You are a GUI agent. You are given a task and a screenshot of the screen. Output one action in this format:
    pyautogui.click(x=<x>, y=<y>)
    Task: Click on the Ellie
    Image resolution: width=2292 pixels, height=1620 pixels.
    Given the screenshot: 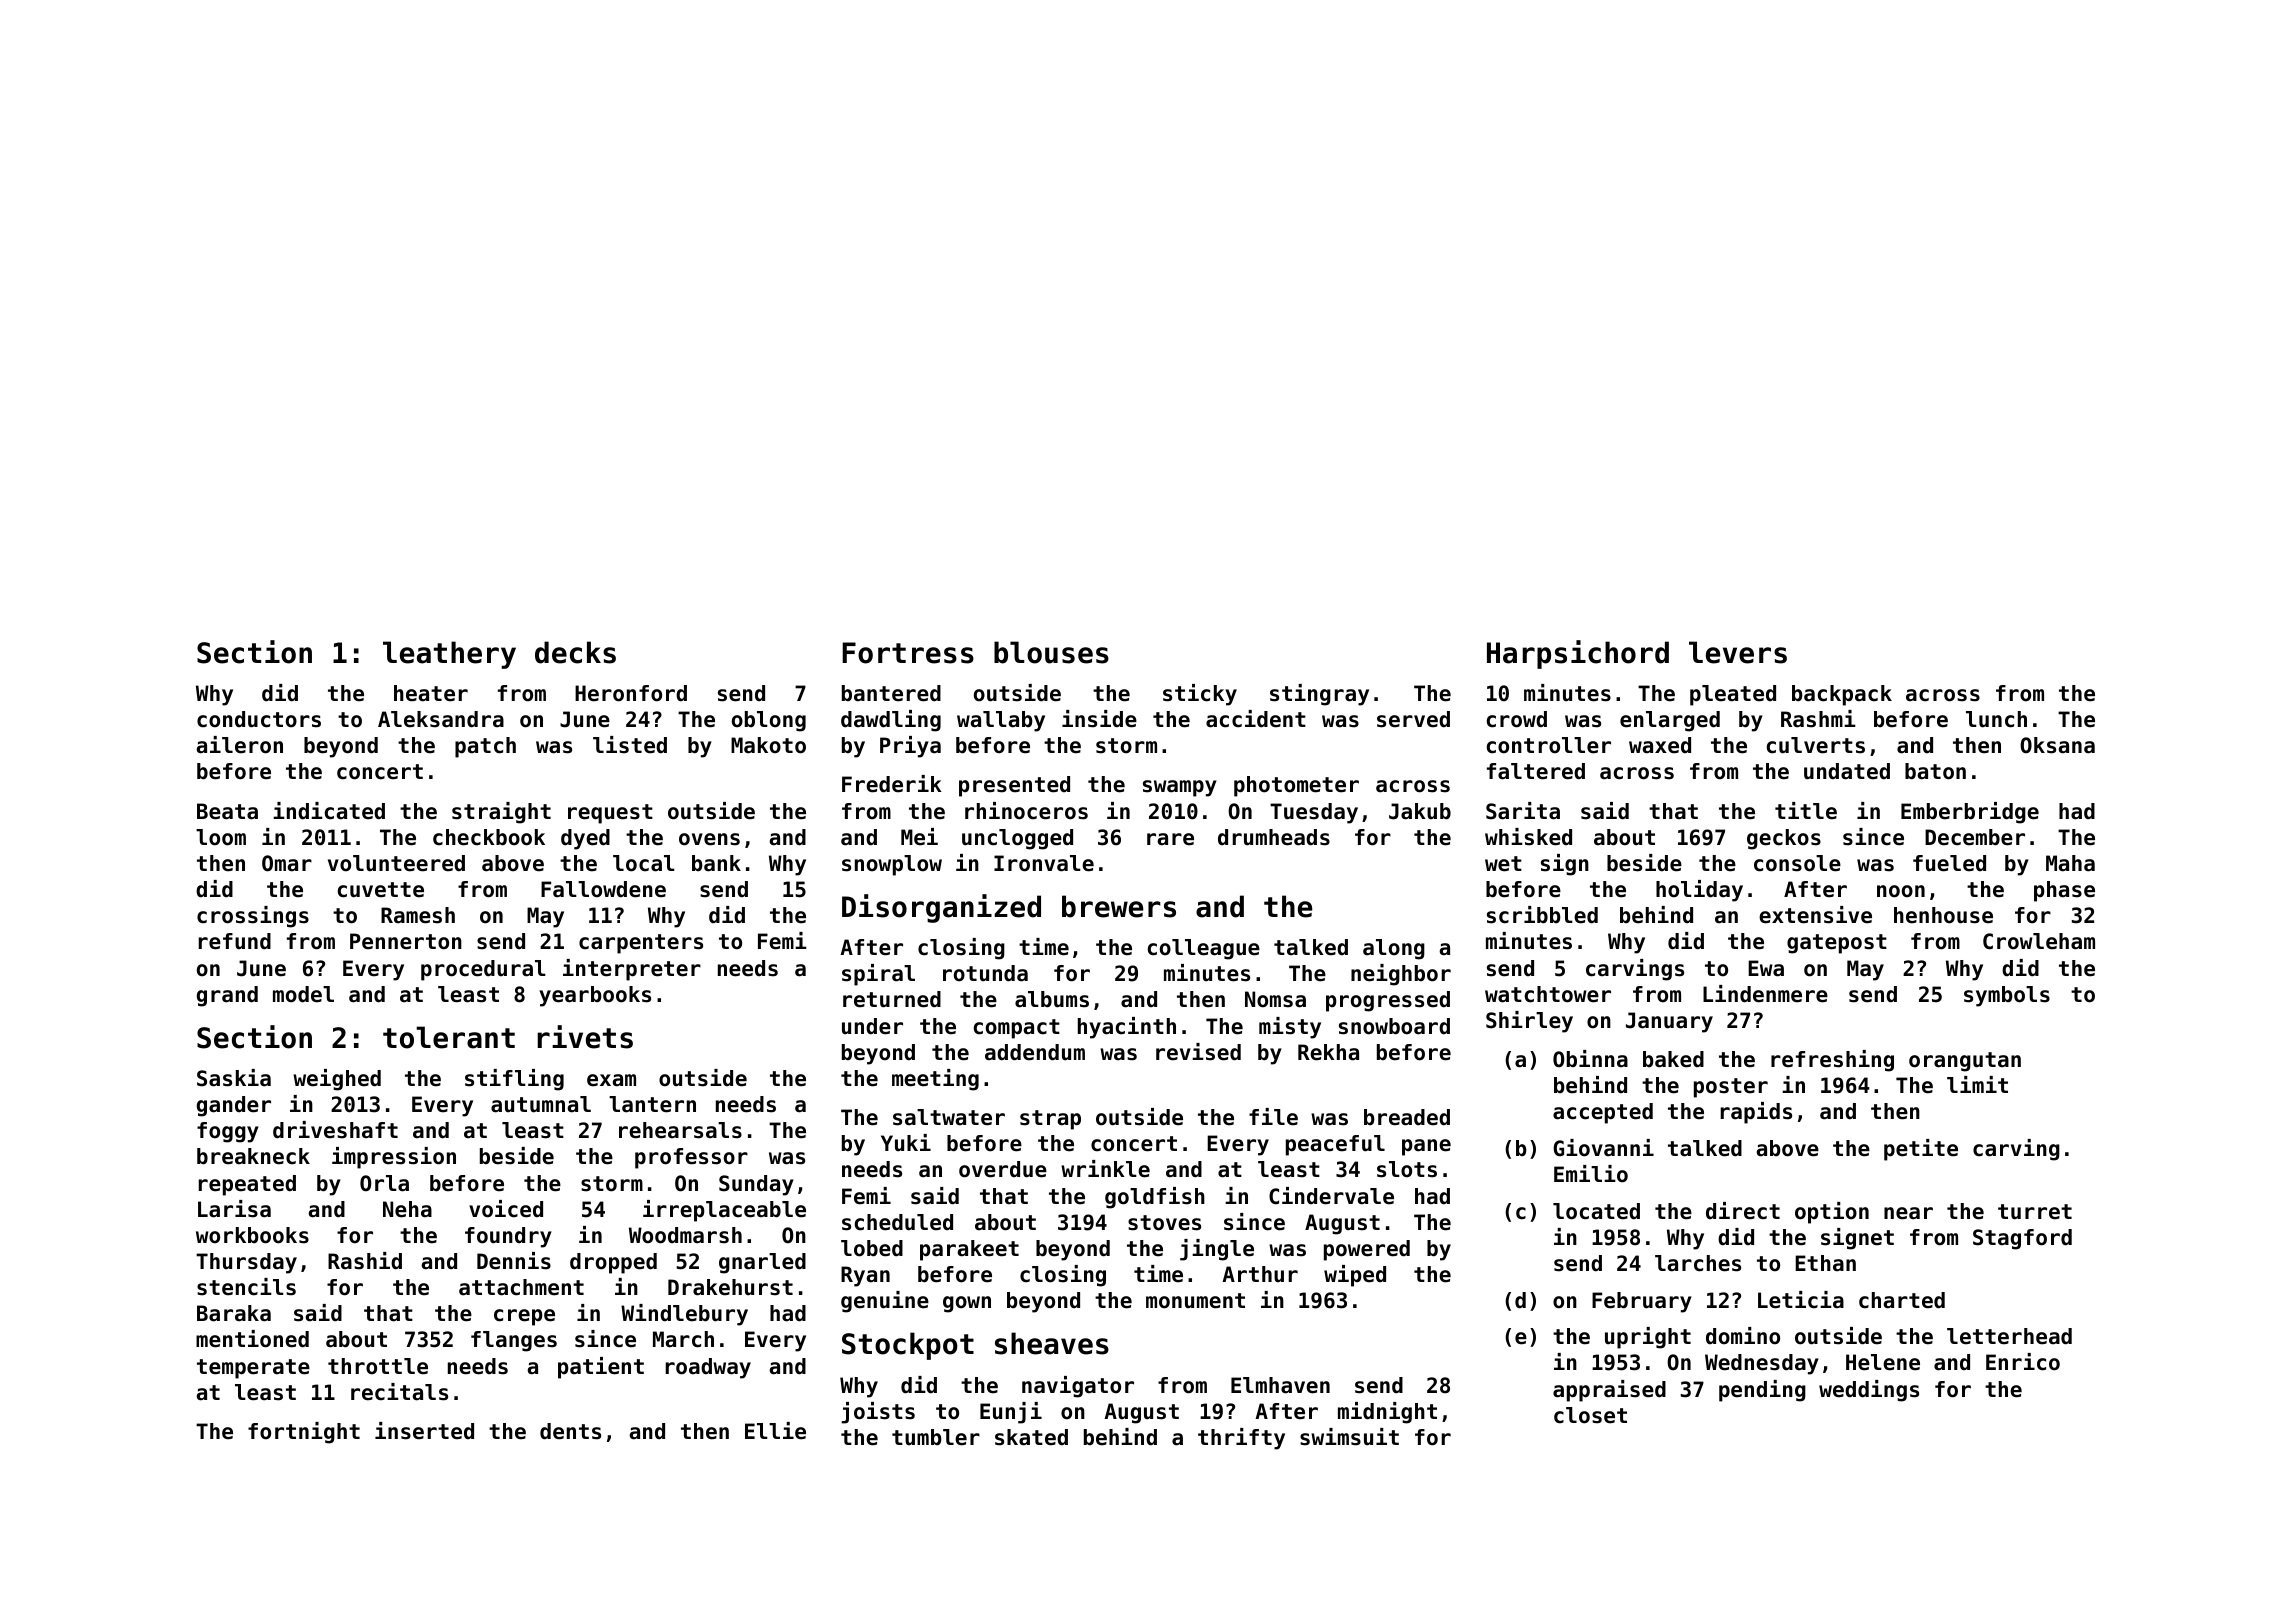 What is the action you would take?
    pyautogui.click(x=775, y=1431)
